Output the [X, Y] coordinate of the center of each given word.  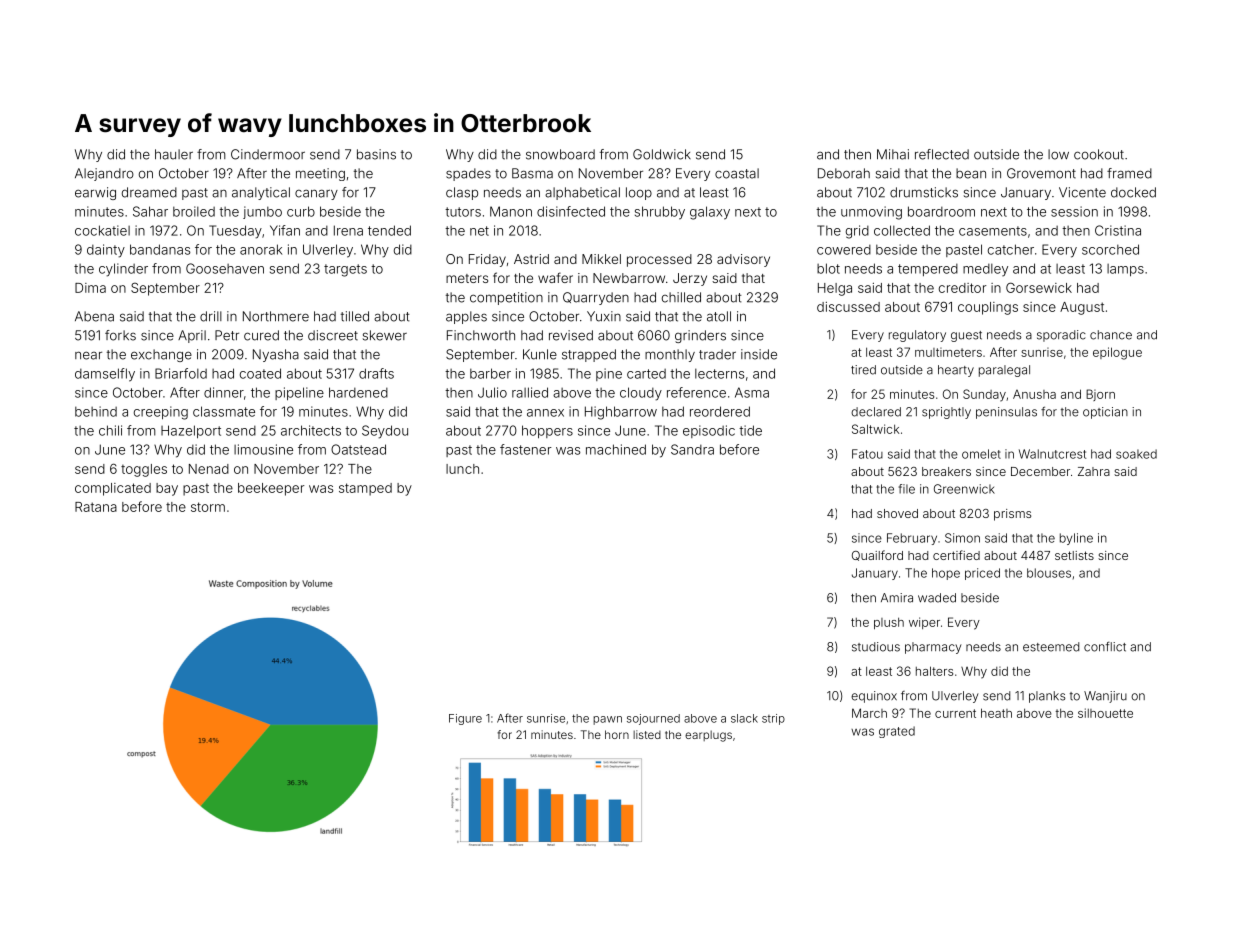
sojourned [653, 719]
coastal [737, 173]
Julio [492, 392]
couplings [988, 308]
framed [1129, 173]
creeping [161, 413]
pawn [607, 720]
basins [376, 154]
